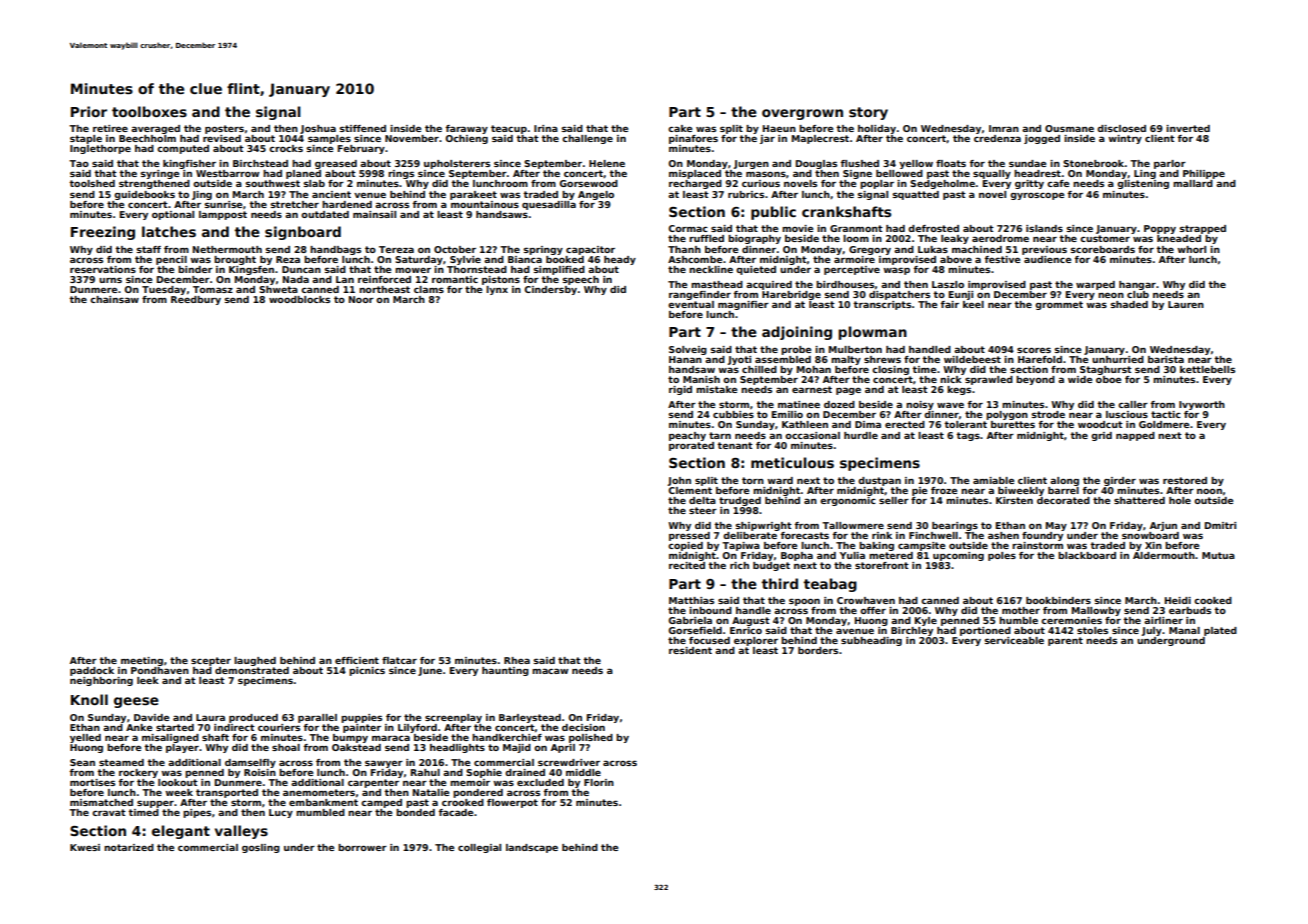 This screenshot has height=924, width=1308. Describe the element at coordinates (746, 630) in the screenshot. I see `Enrico` at that location.
